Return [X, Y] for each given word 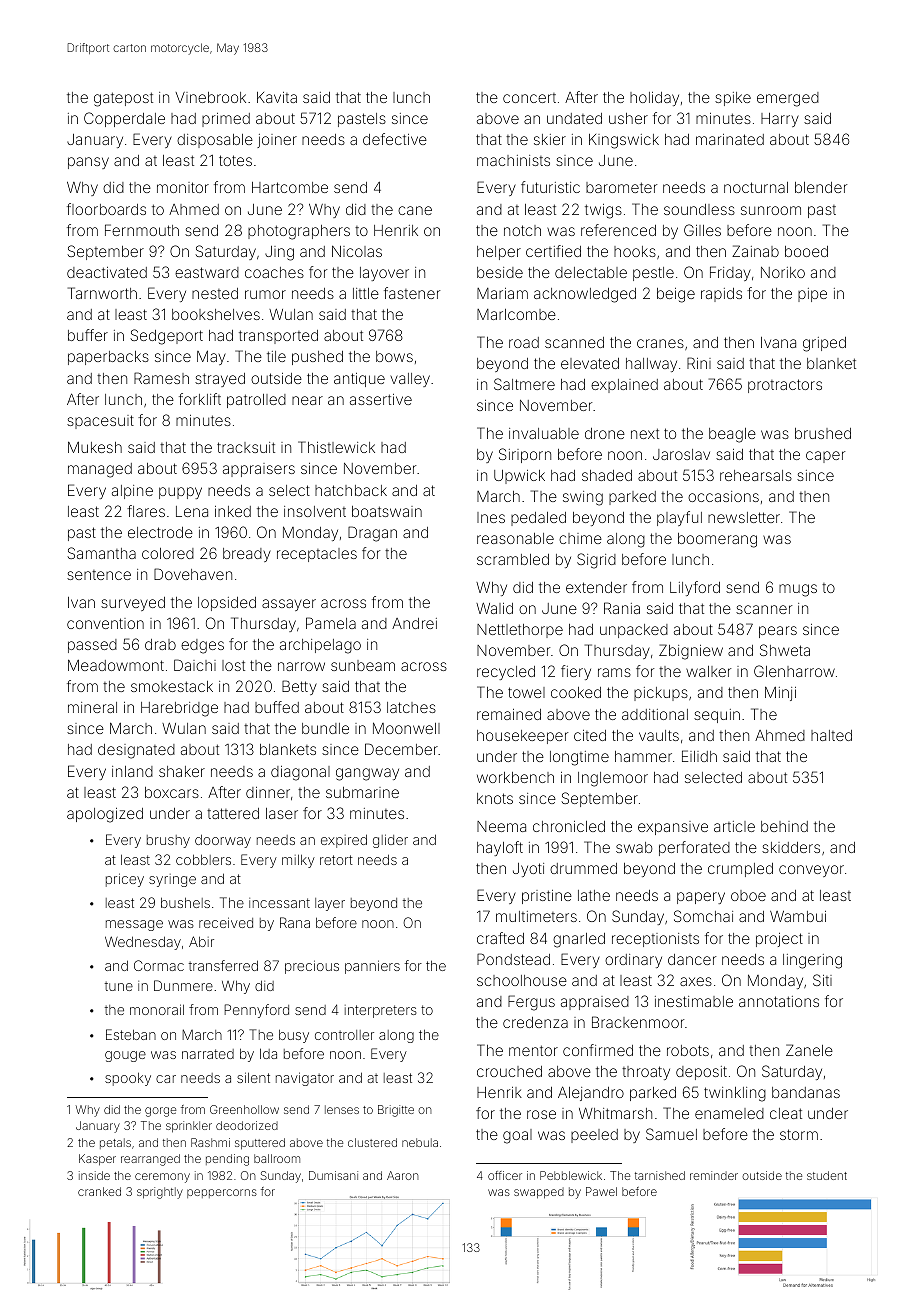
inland [132, 771]
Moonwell [406, 728]
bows [394, 356]
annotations [779, 1001]
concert [529, 98]
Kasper [97, 1160]
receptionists [655, 940]
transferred [223, 965]
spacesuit [100, 422]
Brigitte [396, 1111]
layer [330, 904]
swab [634, 847]
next [645, 433]
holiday [654, 99]
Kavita [277, 97]
